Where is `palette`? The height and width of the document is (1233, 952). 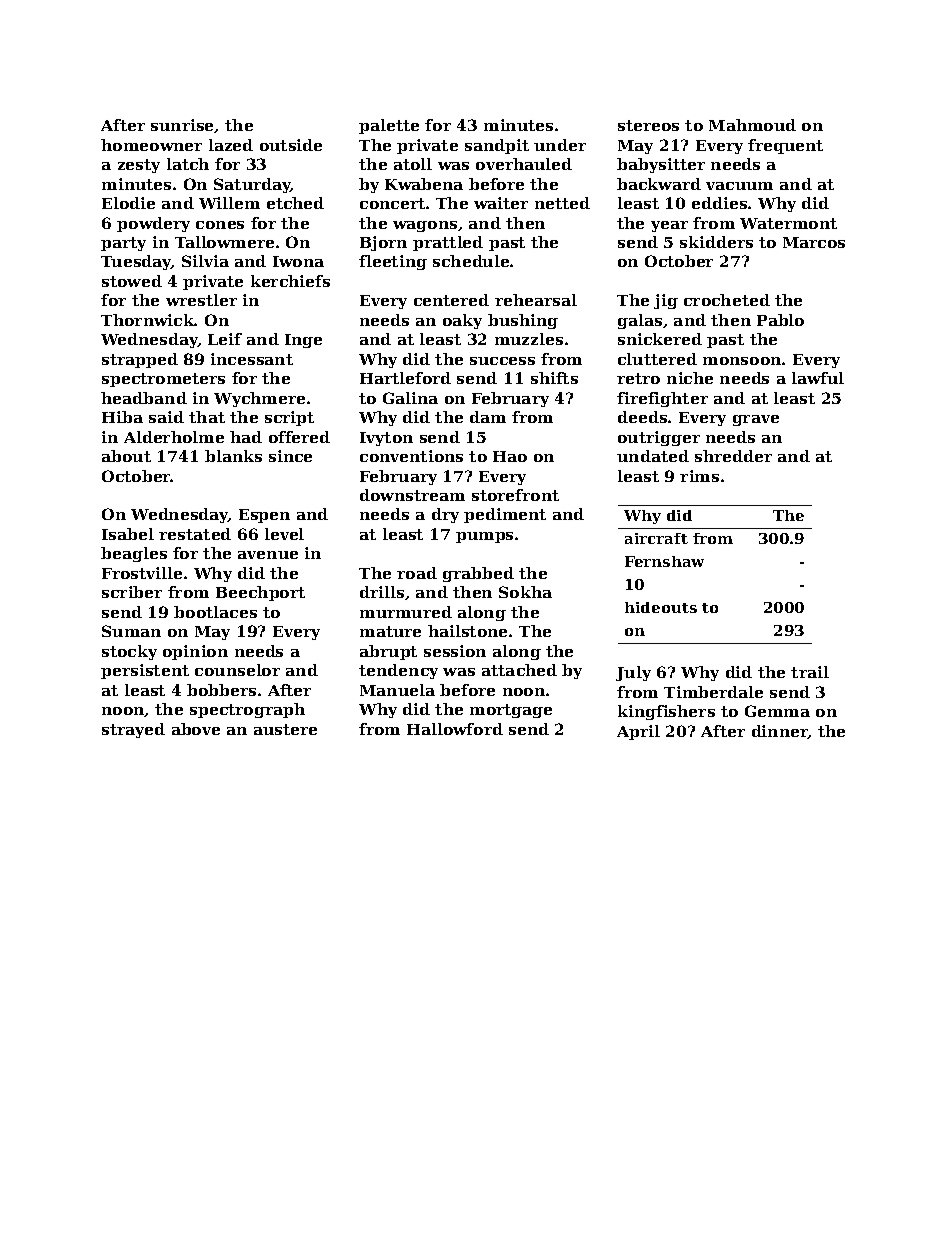
palette is located at coordinates (389, 126).
